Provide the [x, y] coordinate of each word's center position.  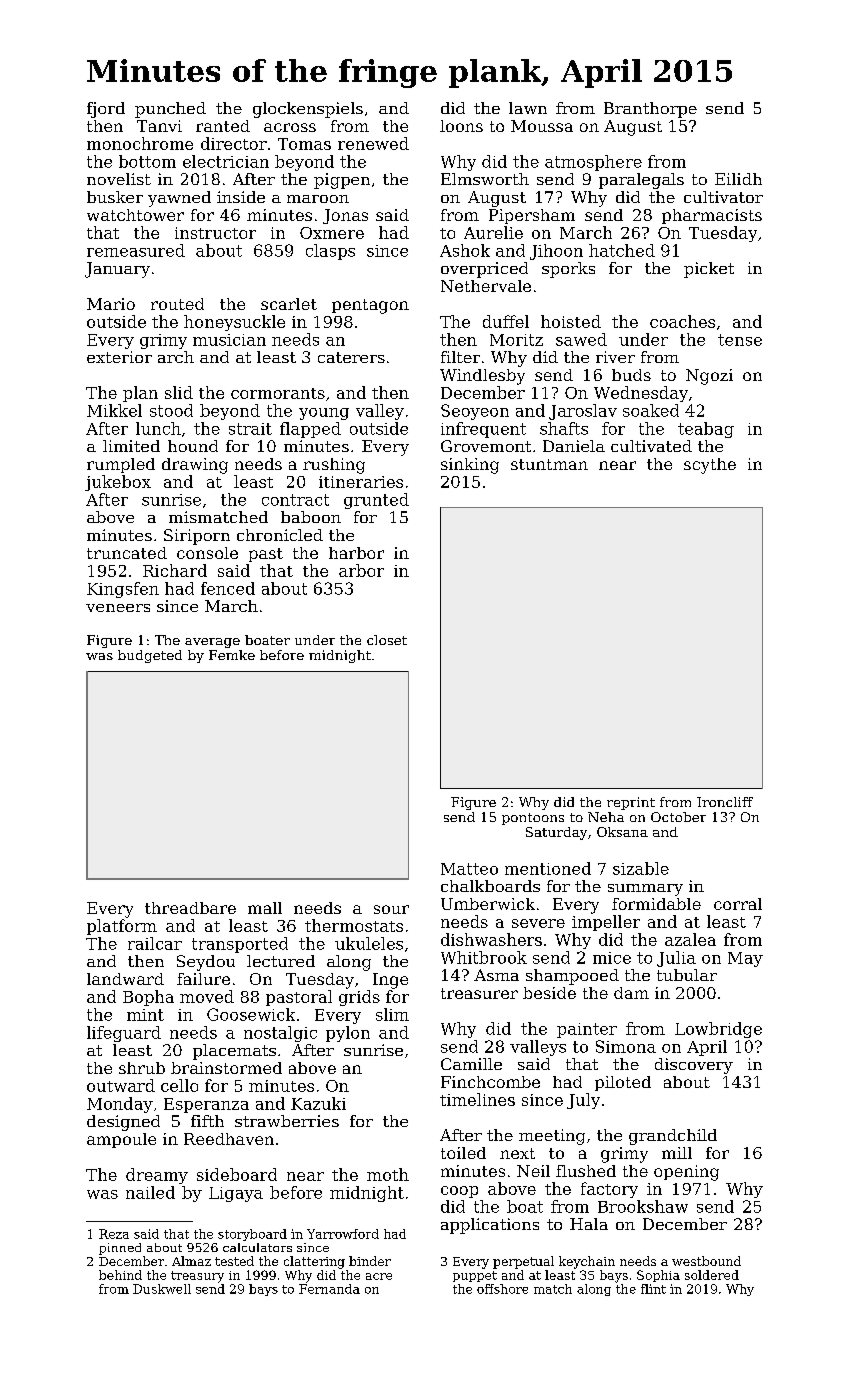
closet [387, 640]
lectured [281, 961]
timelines [477, 1099]
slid [179, 392]
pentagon [370, 306]
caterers [351, 357]
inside [241, 197]
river [615, 357]
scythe [710, 466]
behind [120, 1275]
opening [686, 1173]
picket [709, 270]
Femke [232, 655]
